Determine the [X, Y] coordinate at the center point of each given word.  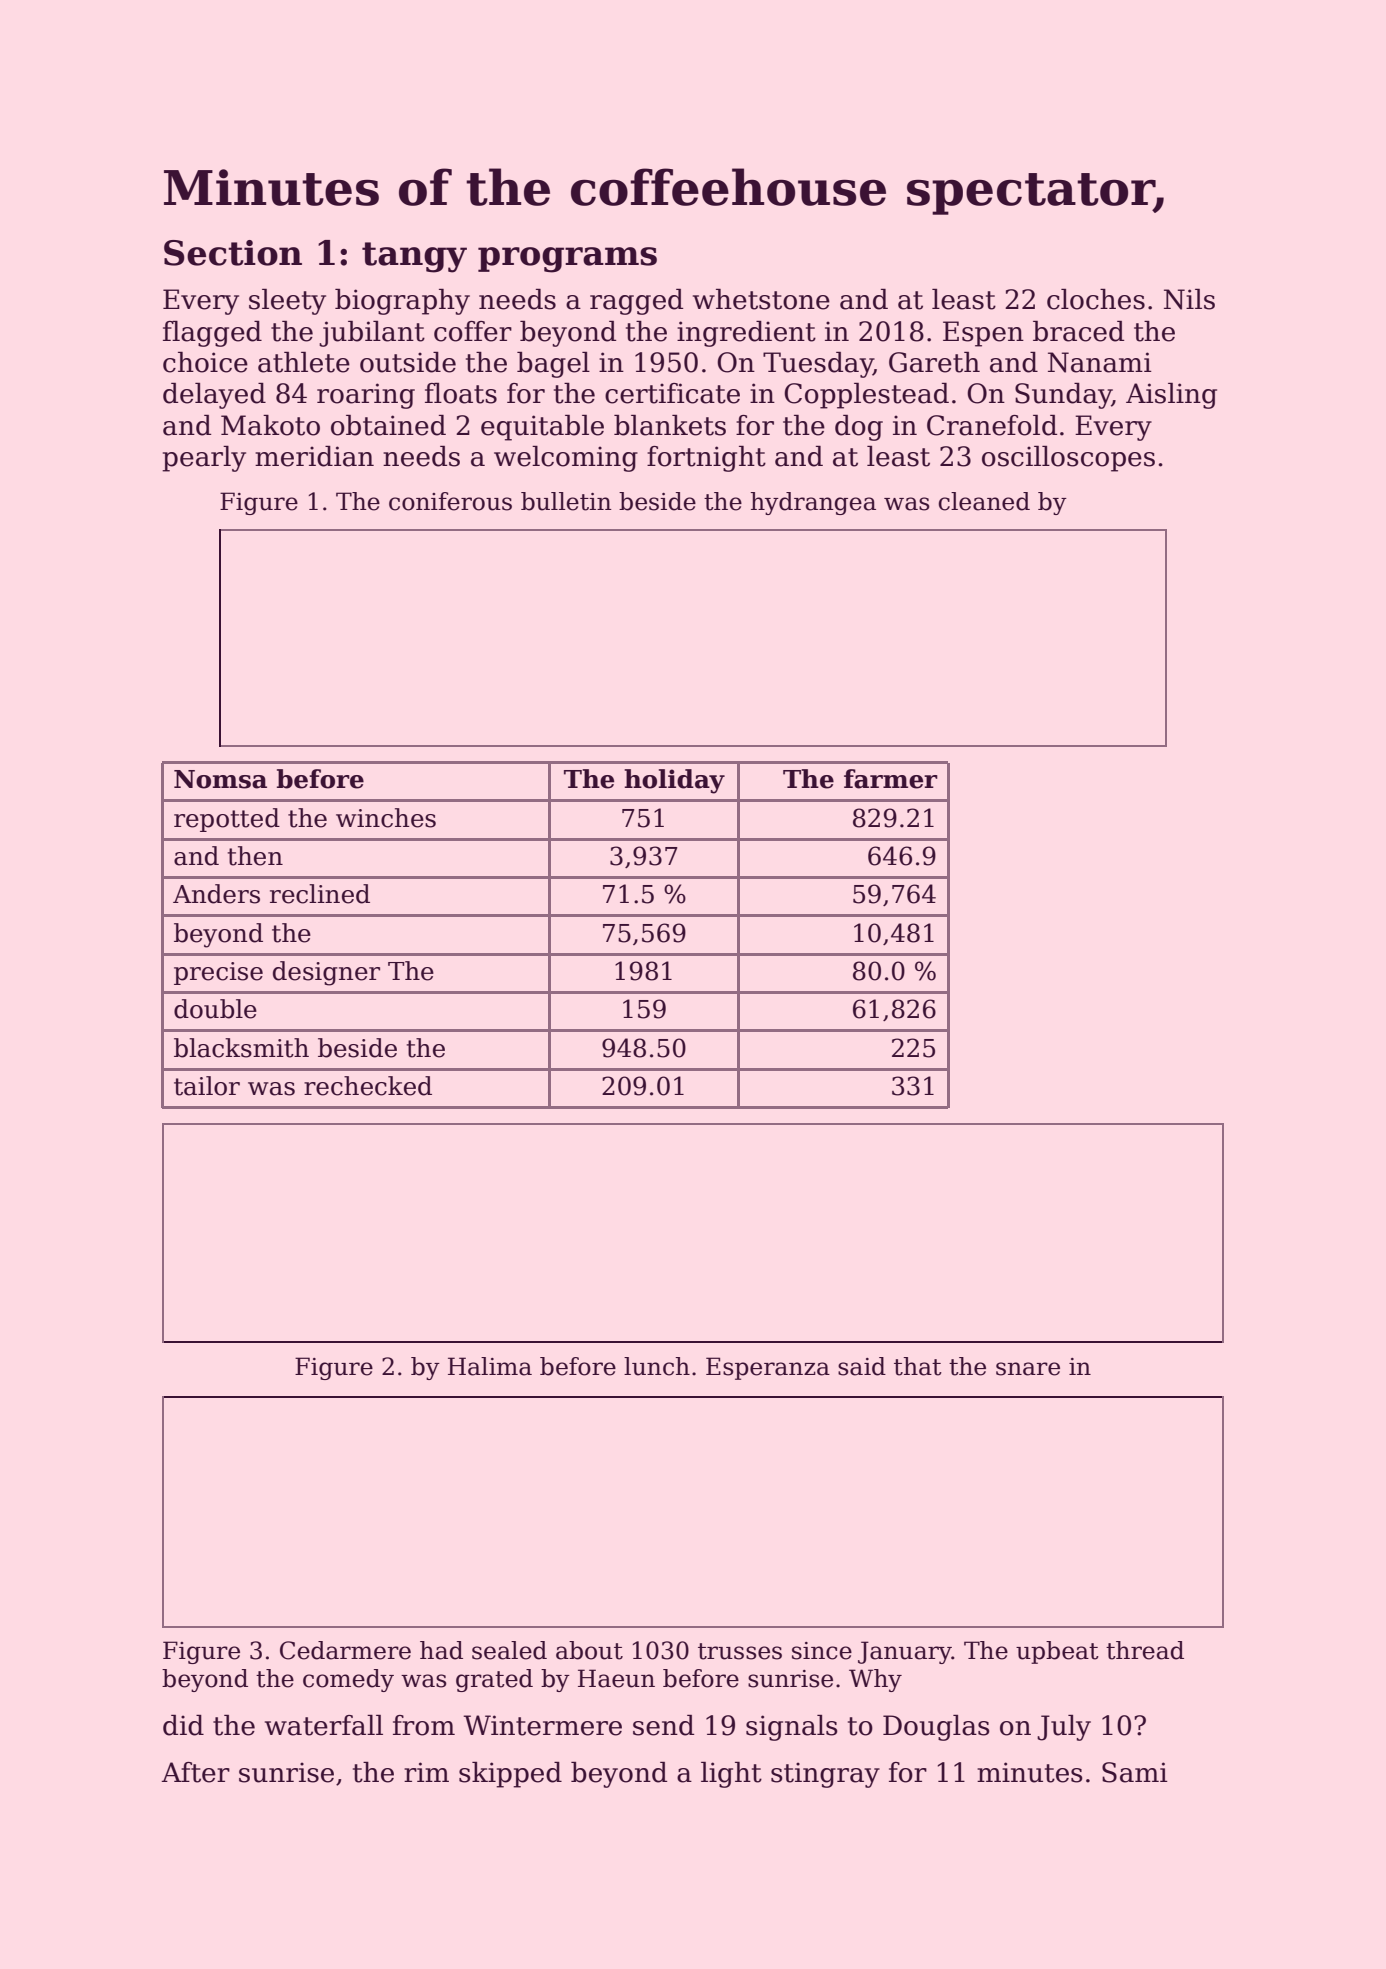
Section [233, 253]
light [731, 1775]
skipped [510, 1775]
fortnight [706, 459]
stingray [825, 1775]
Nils [1189, 299]
